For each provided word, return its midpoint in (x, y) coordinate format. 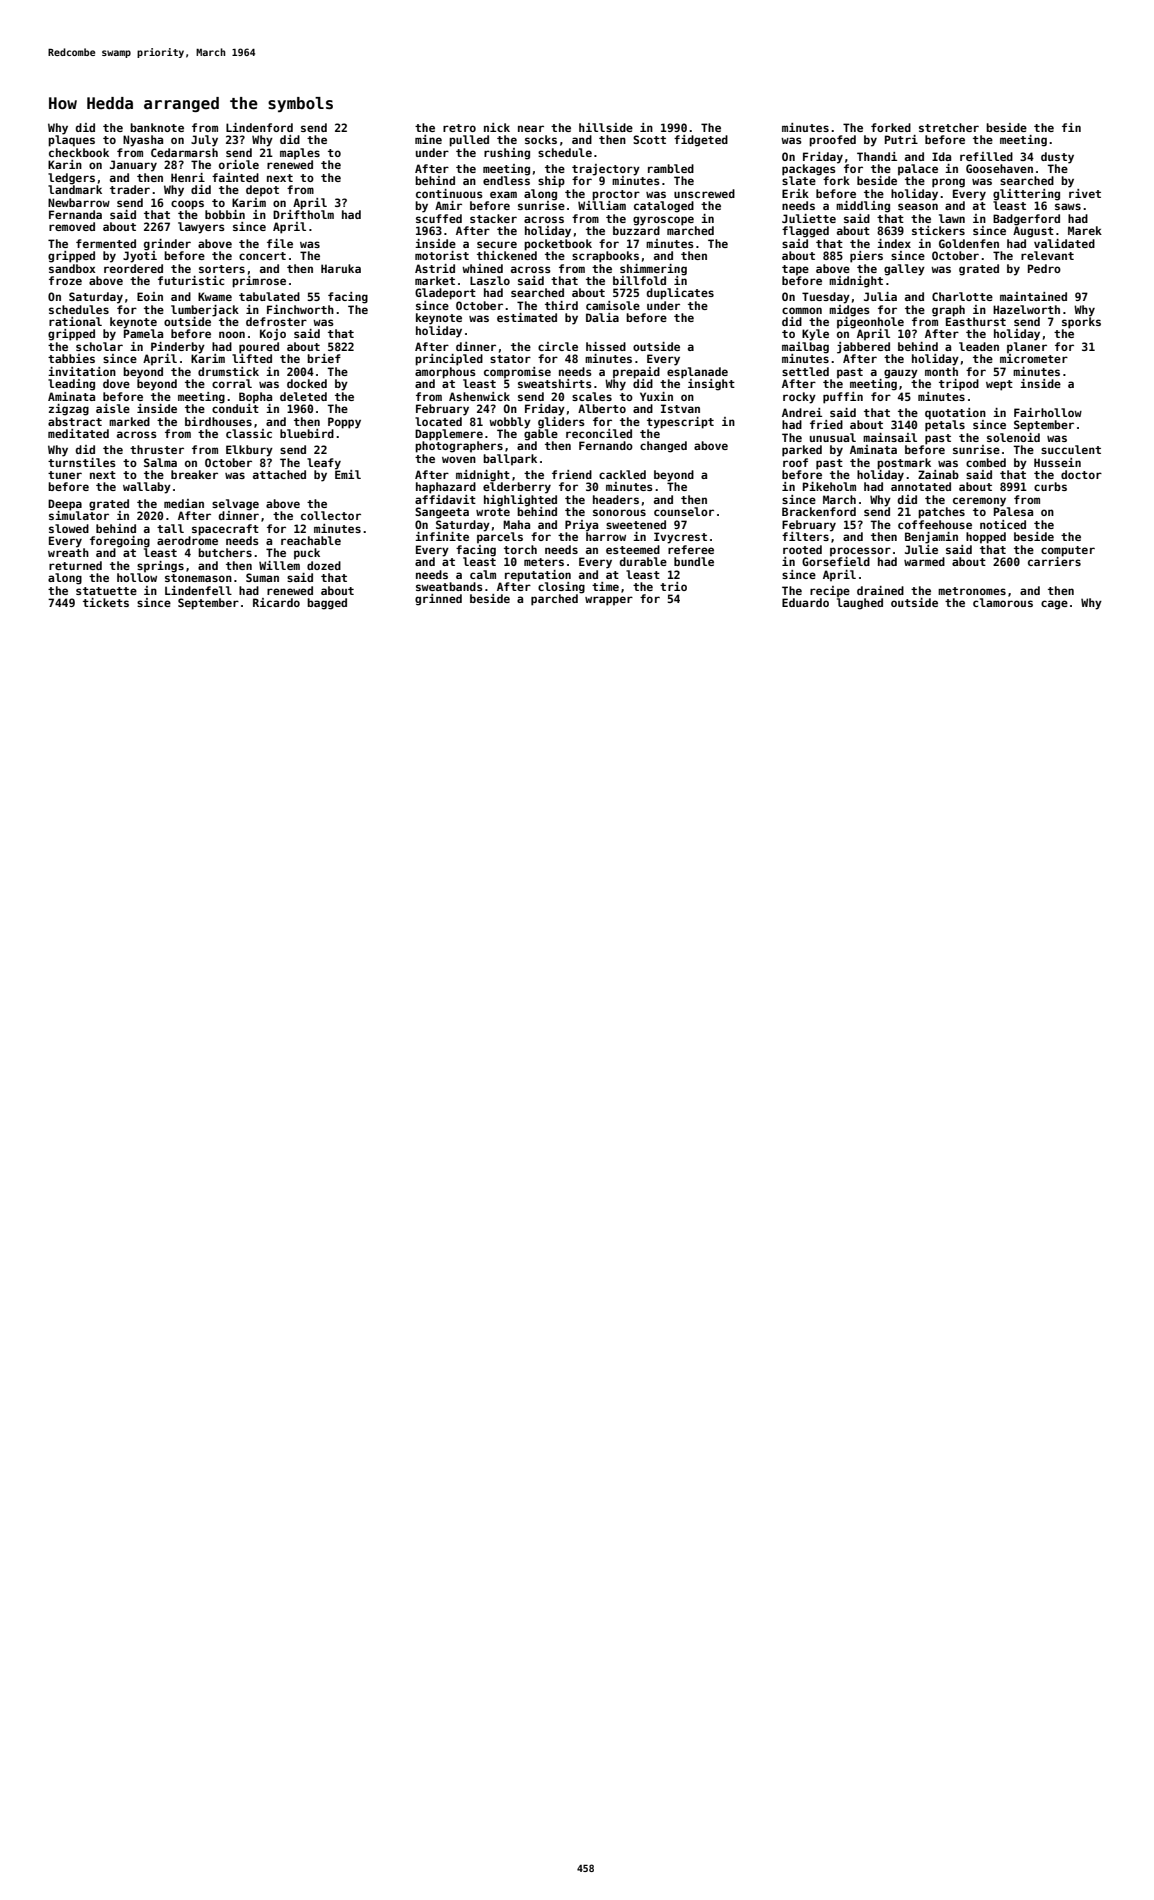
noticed (1003, 524)
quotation (955, 414)
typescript (680, 423)
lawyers (201, 228)
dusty (1057, 158)
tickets (106, 602)
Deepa (65, 504)
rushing (507, 154)
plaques (71, 141)
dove (116, 383)
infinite (442, 536)
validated (1064, 243)
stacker (493, 218)
